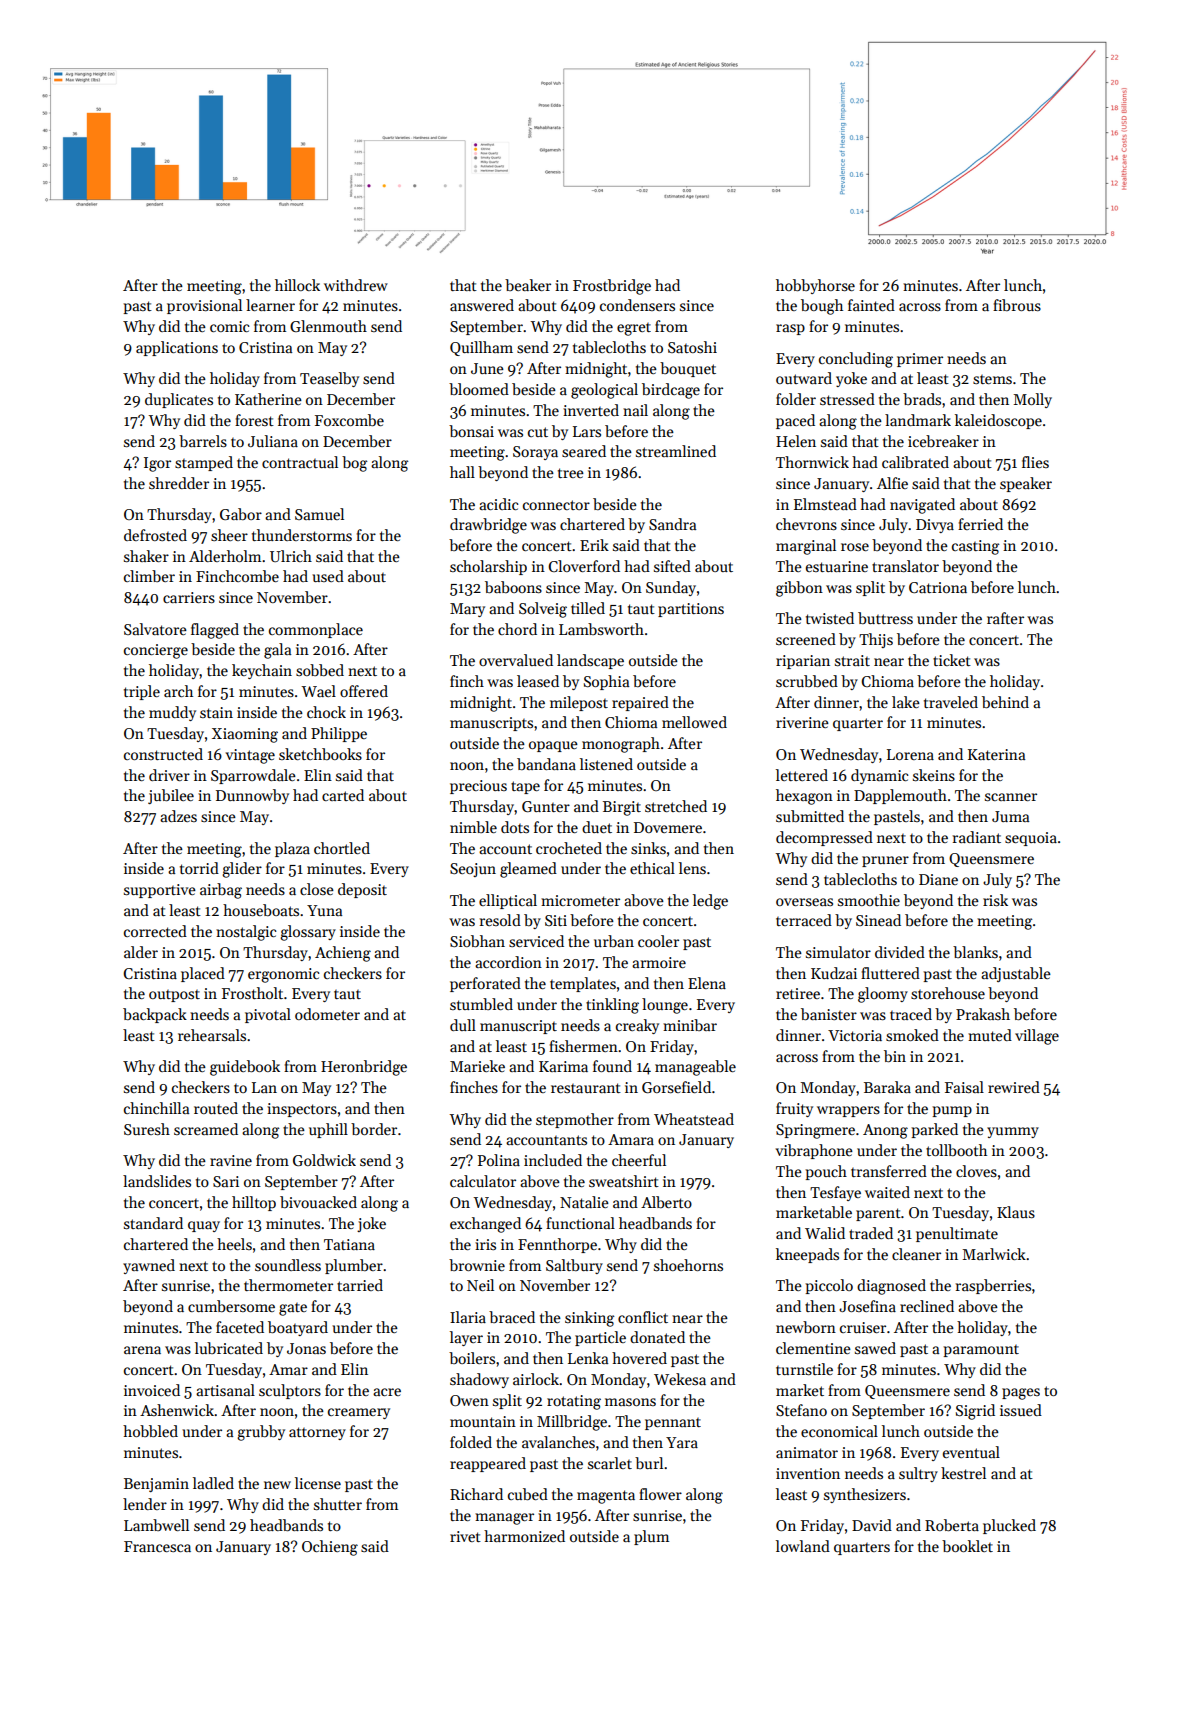  I want to click on dots, so click(515, 827).
